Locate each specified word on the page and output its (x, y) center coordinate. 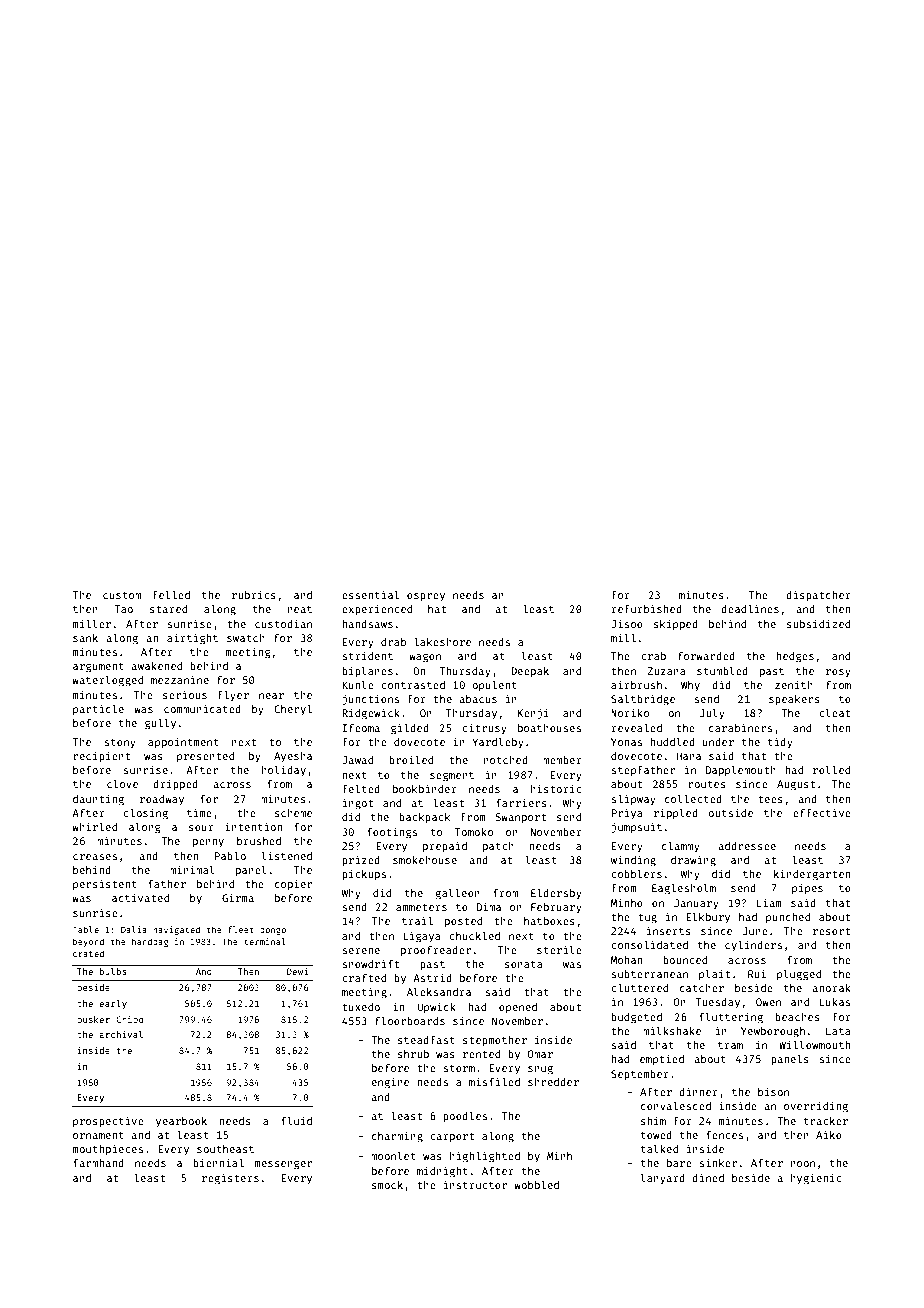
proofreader (436, 951)
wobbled (536, 1184)
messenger (283, 1165)
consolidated (649, 944)
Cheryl (293, 709)
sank (85, 638)
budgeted (636, 1018)
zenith (794, 684)
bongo (273, 930)
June (755, 931)
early (113, 1004)
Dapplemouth (741, 770)
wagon (425, 658)
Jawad (357, 760)
